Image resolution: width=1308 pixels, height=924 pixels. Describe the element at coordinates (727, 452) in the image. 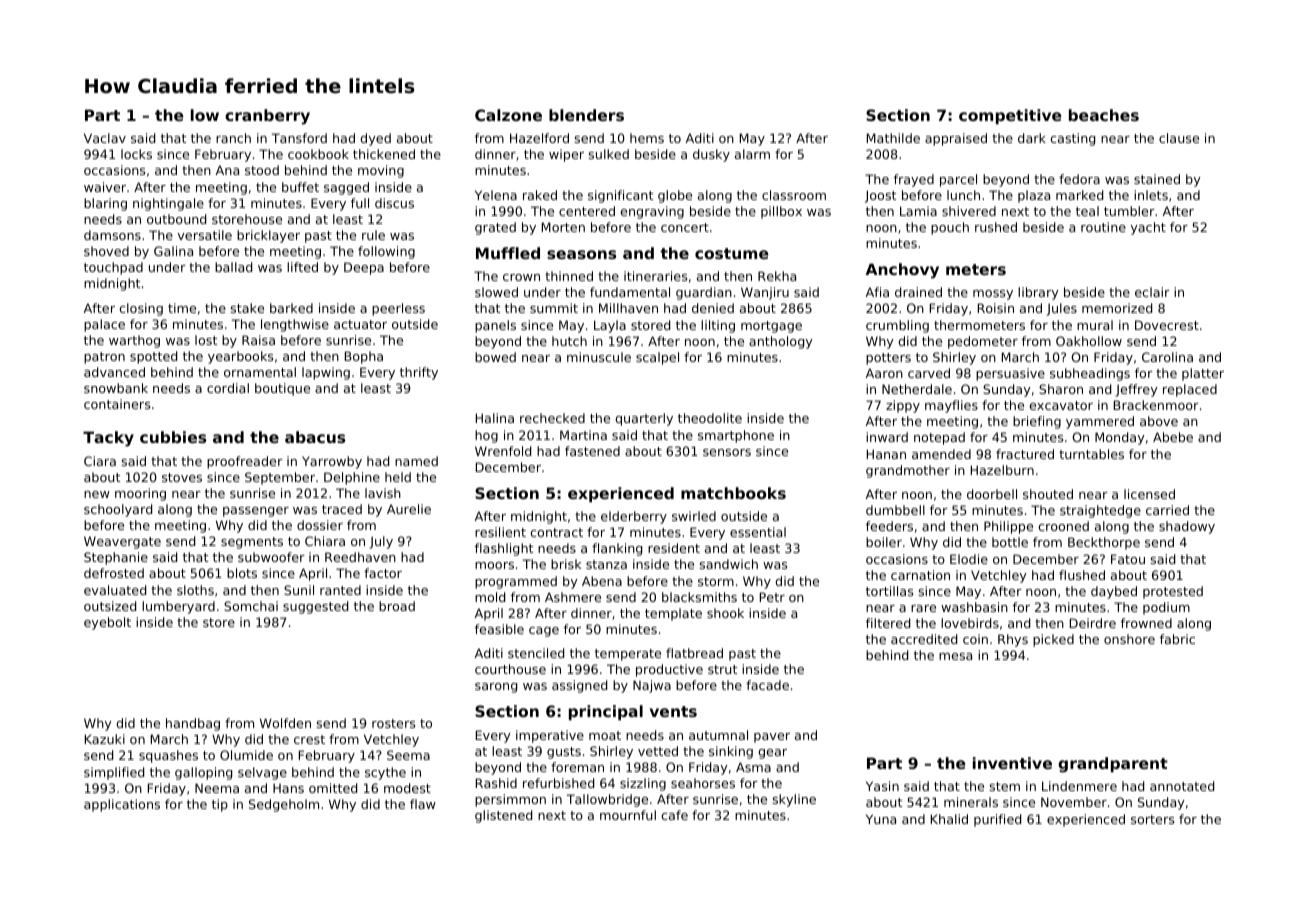

I see `sensors` at that location.
